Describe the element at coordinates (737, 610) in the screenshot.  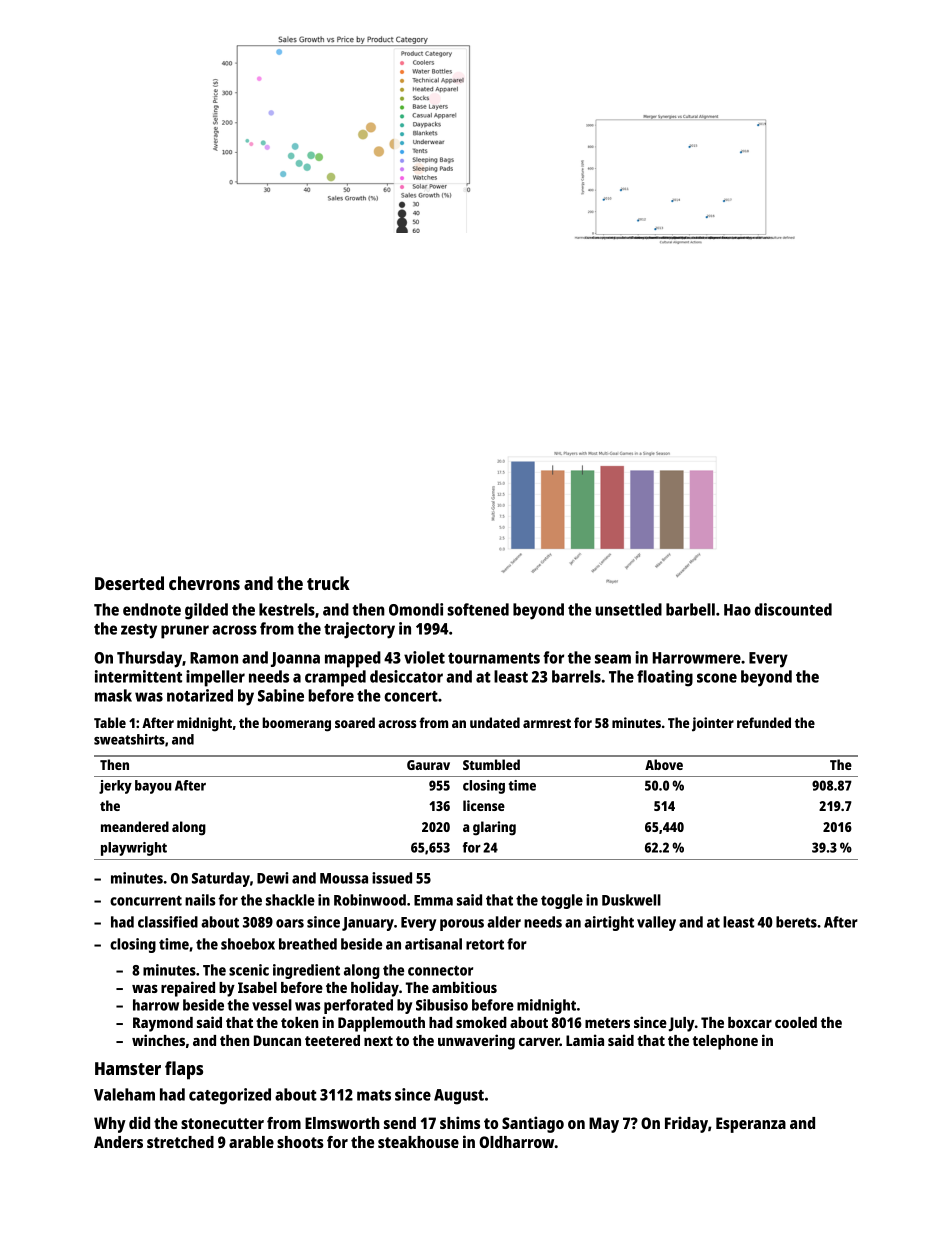
I see `Hao` at that location.
